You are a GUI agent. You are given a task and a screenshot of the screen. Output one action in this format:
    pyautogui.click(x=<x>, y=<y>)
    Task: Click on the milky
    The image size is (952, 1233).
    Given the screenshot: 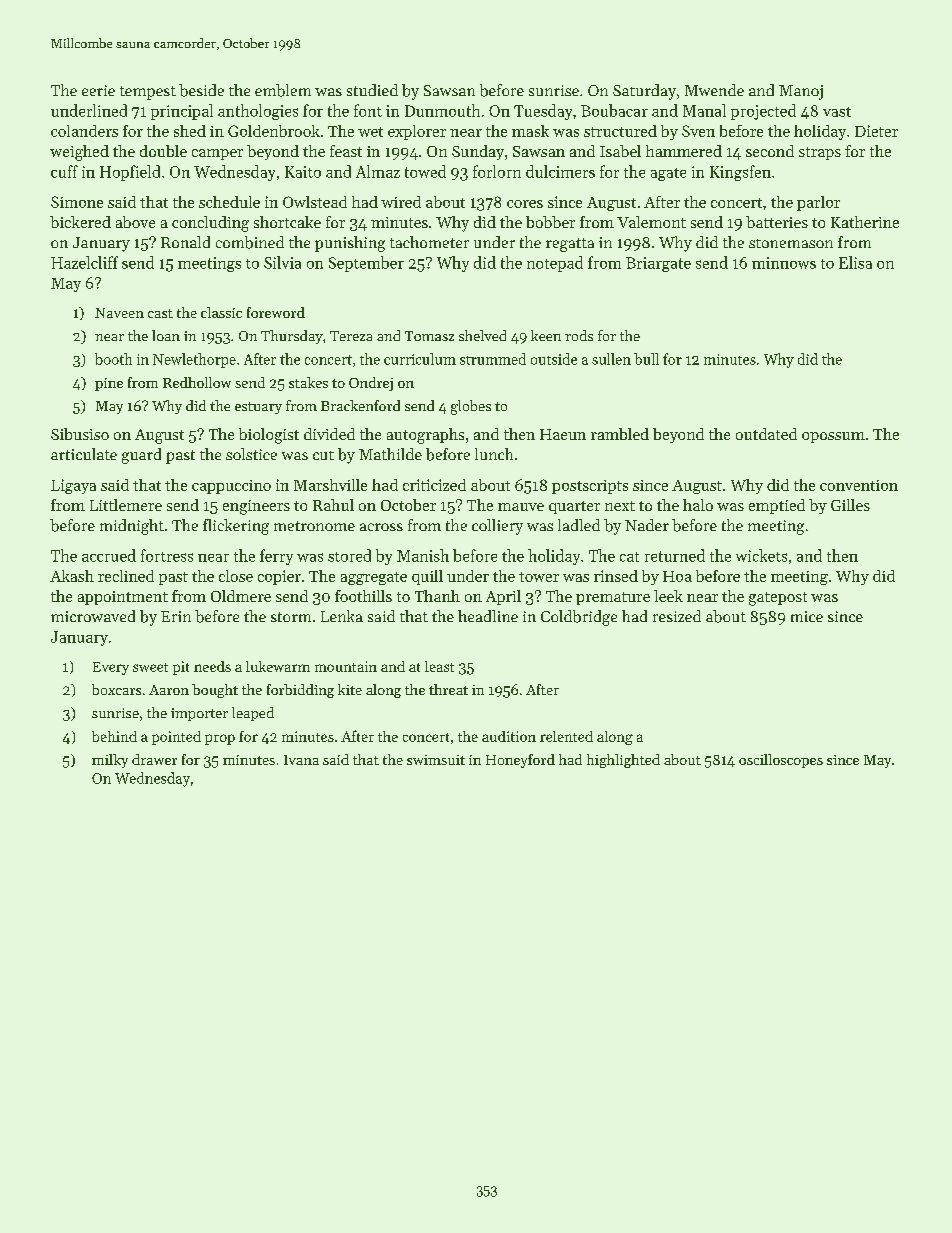 What is the action you would take?
    pyautogui.click(x=110, y=761)
